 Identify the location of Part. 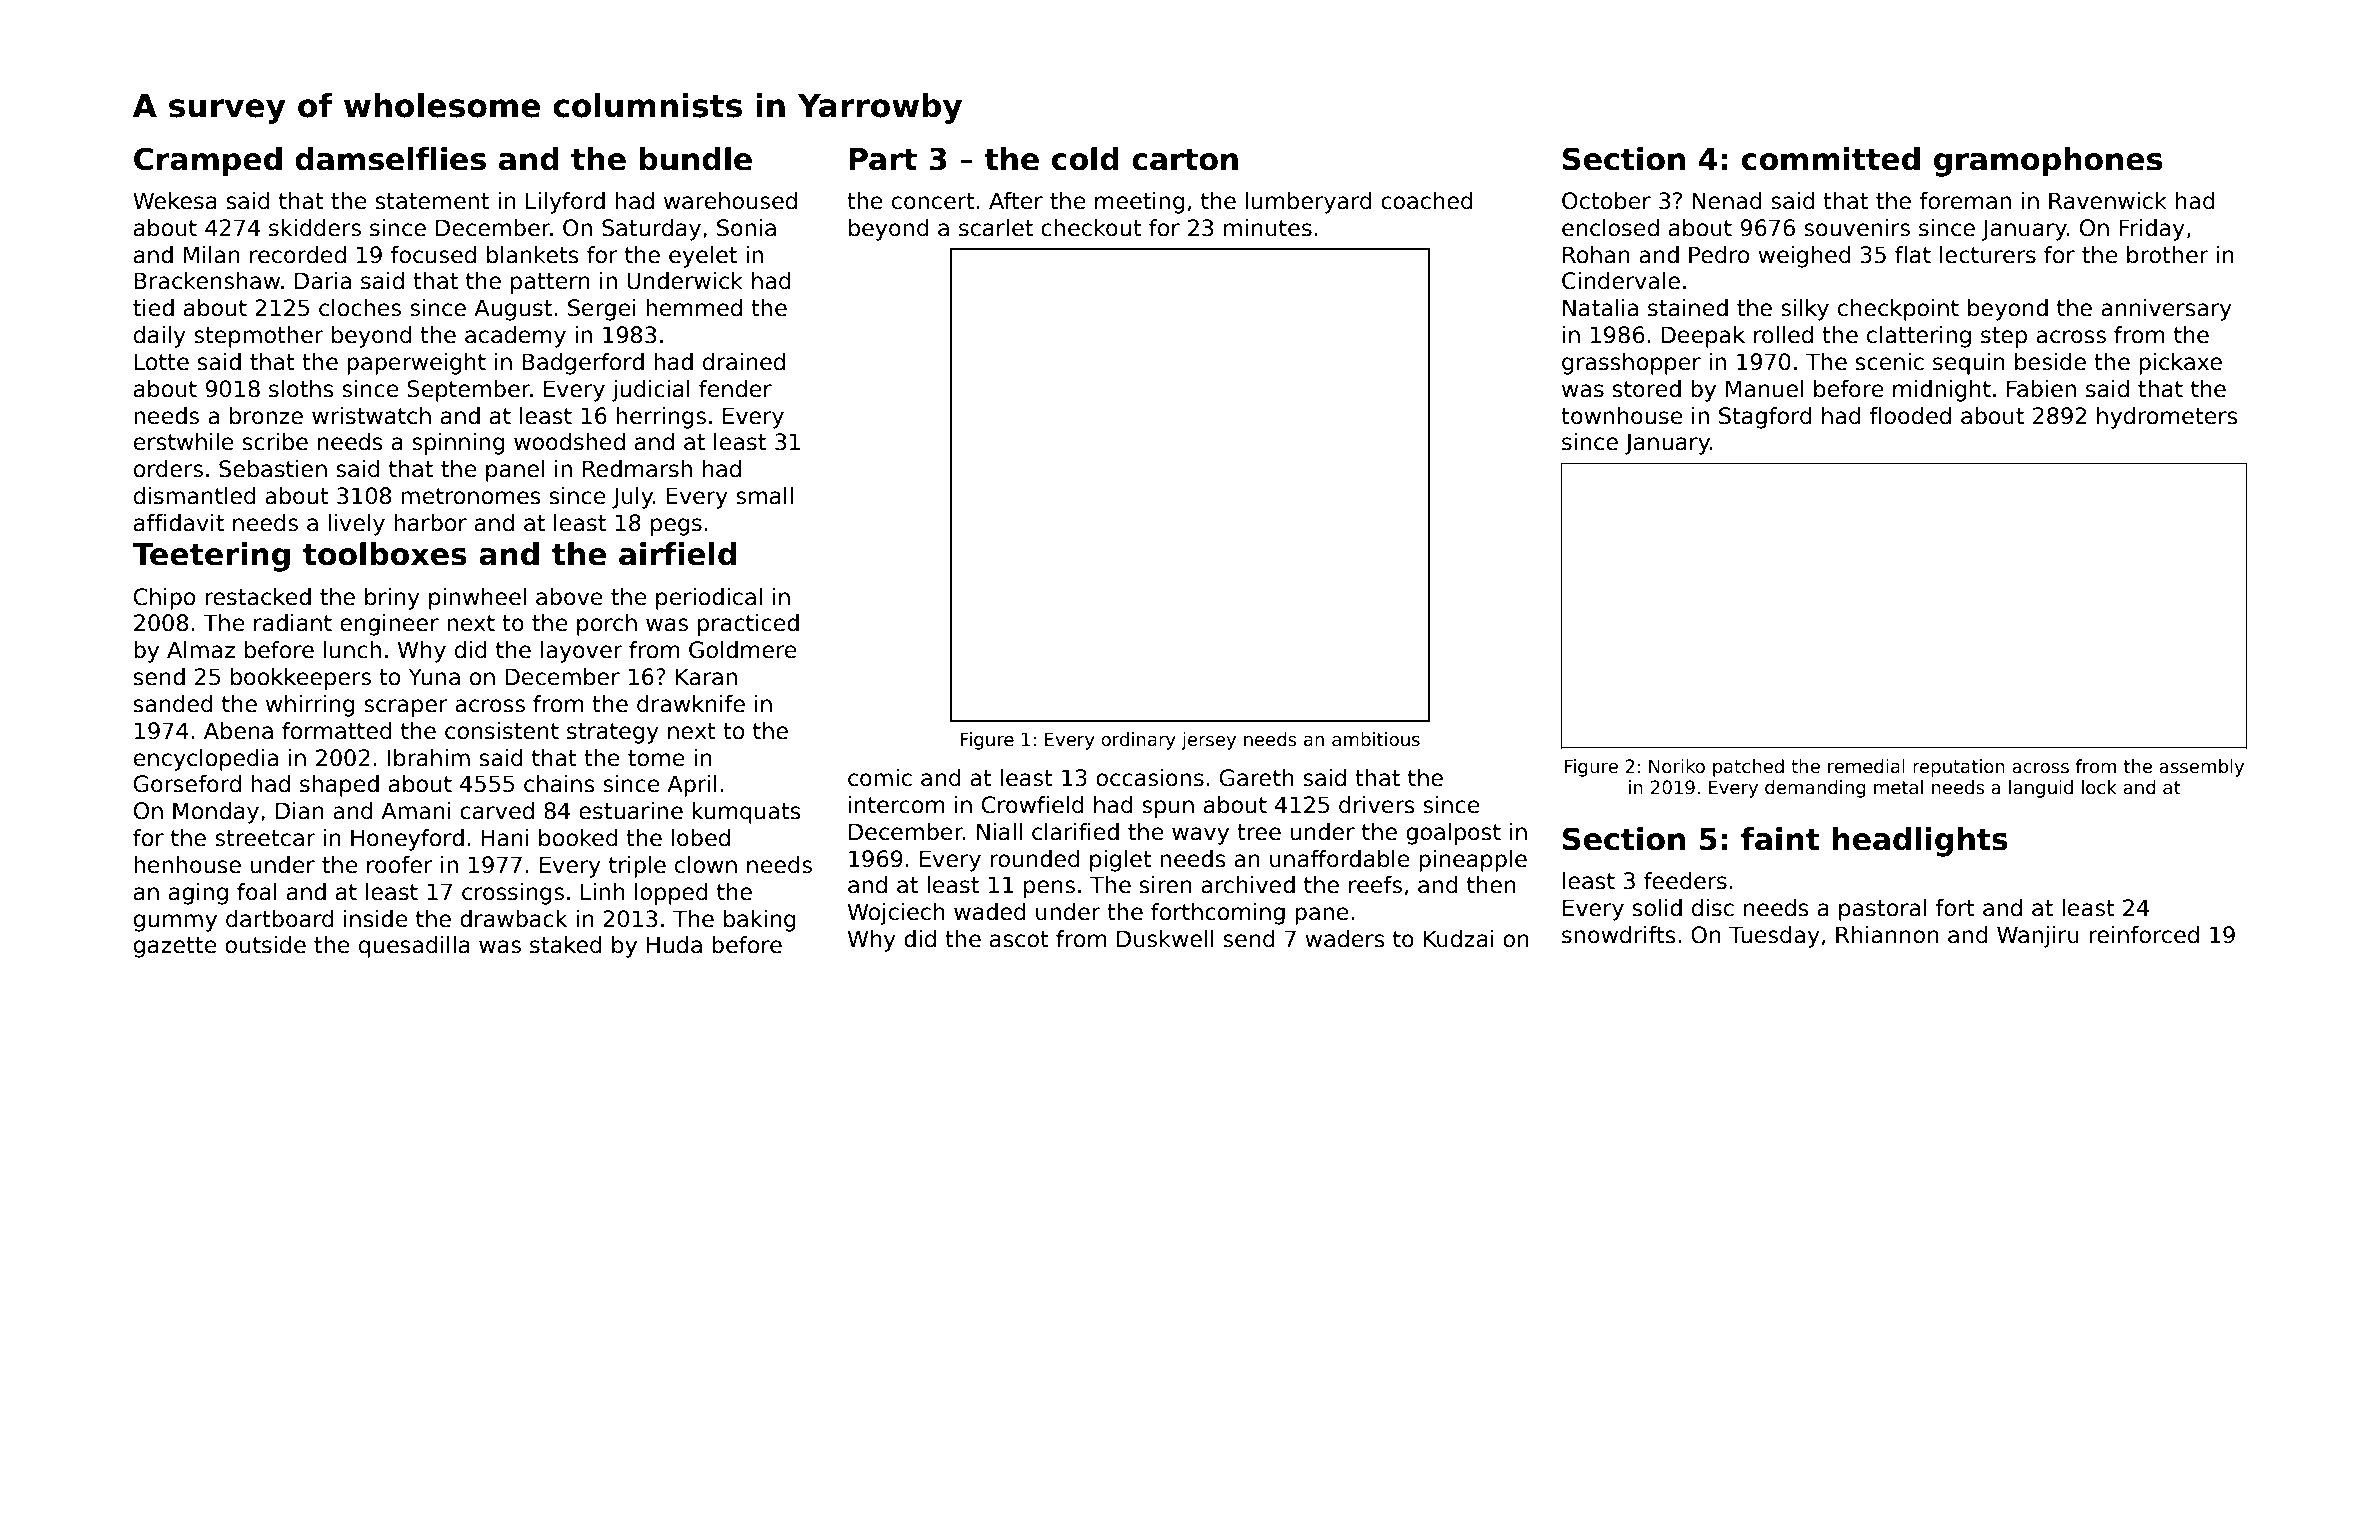
(883, 159).
